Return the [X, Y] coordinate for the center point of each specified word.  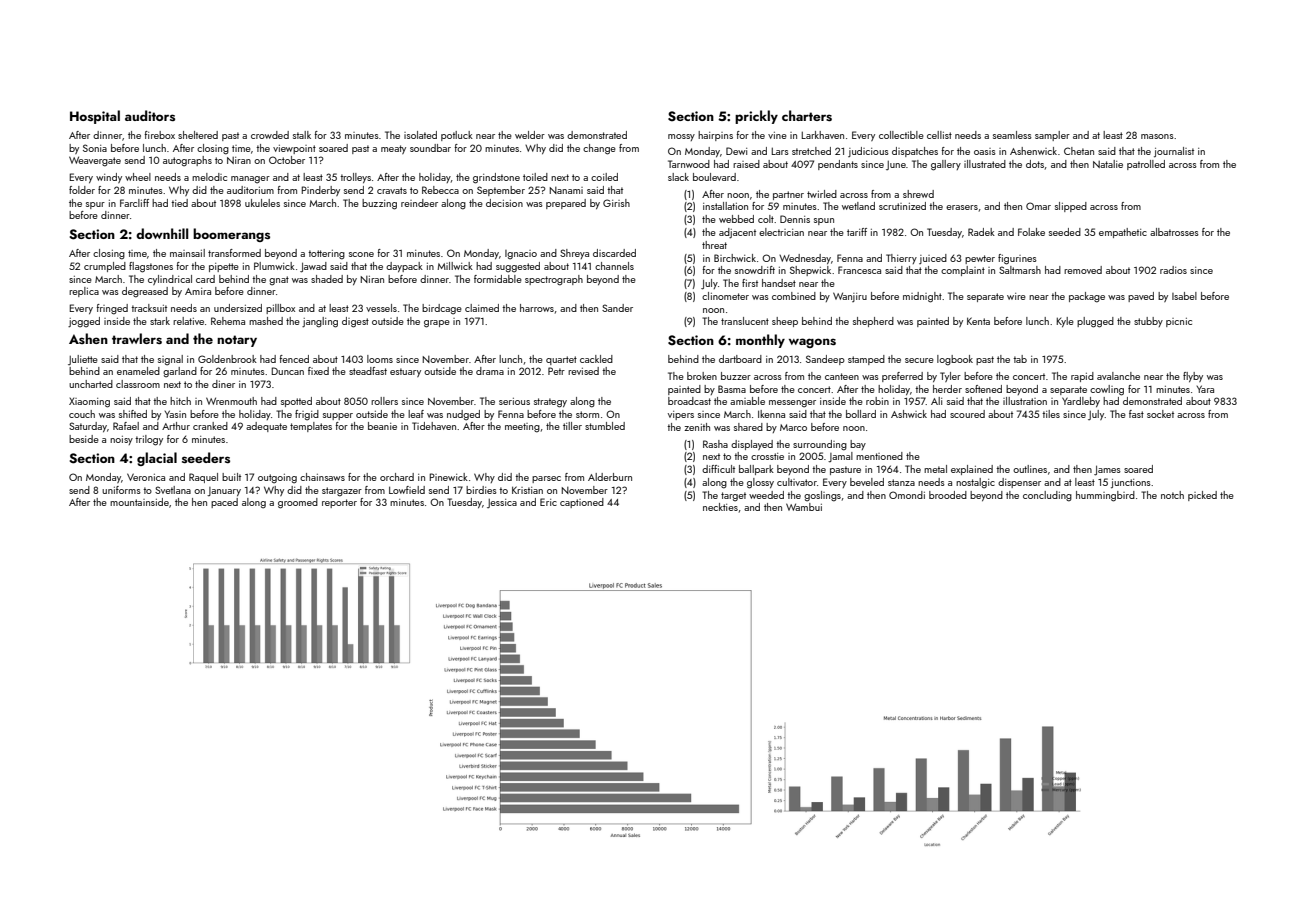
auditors [150, 115]
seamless [1012, 135]
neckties [720, 507]
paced [224, 503]
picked [1202, 496]
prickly [756, 117]
